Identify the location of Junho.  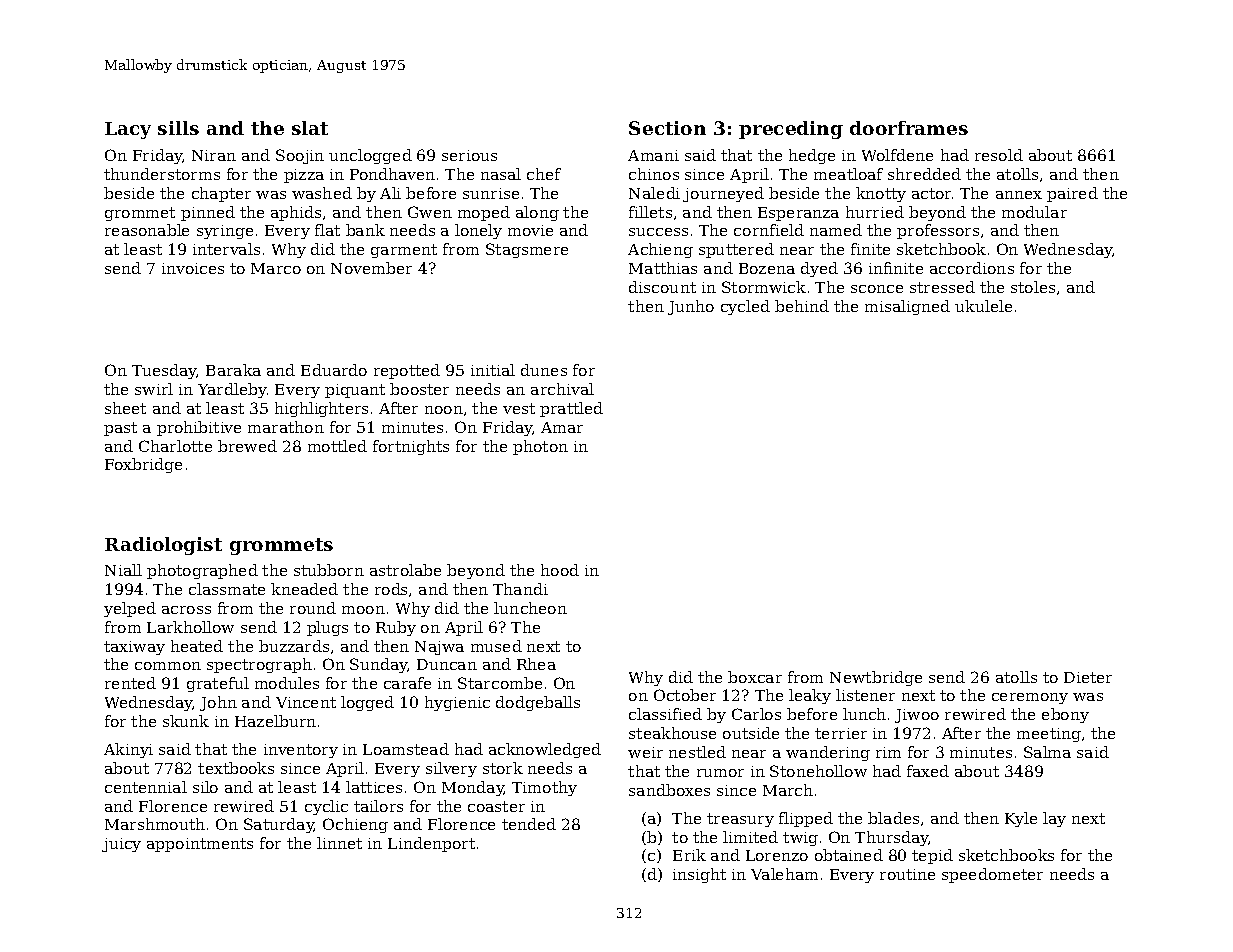
(691, 307).
